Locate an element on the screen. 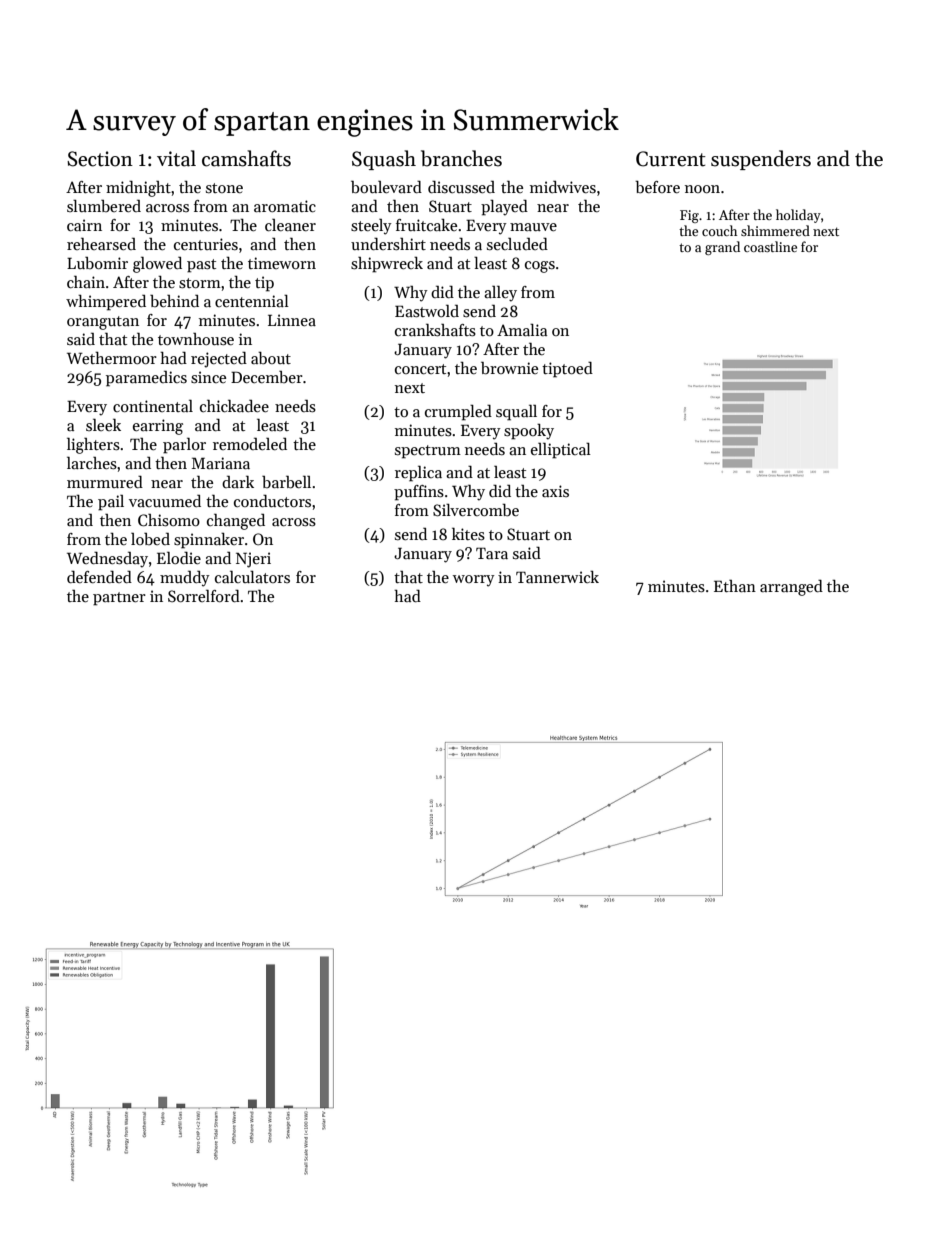 The height and width of the screenshot is (1233, 952). Mariana is located at coordinates (221, 463).
